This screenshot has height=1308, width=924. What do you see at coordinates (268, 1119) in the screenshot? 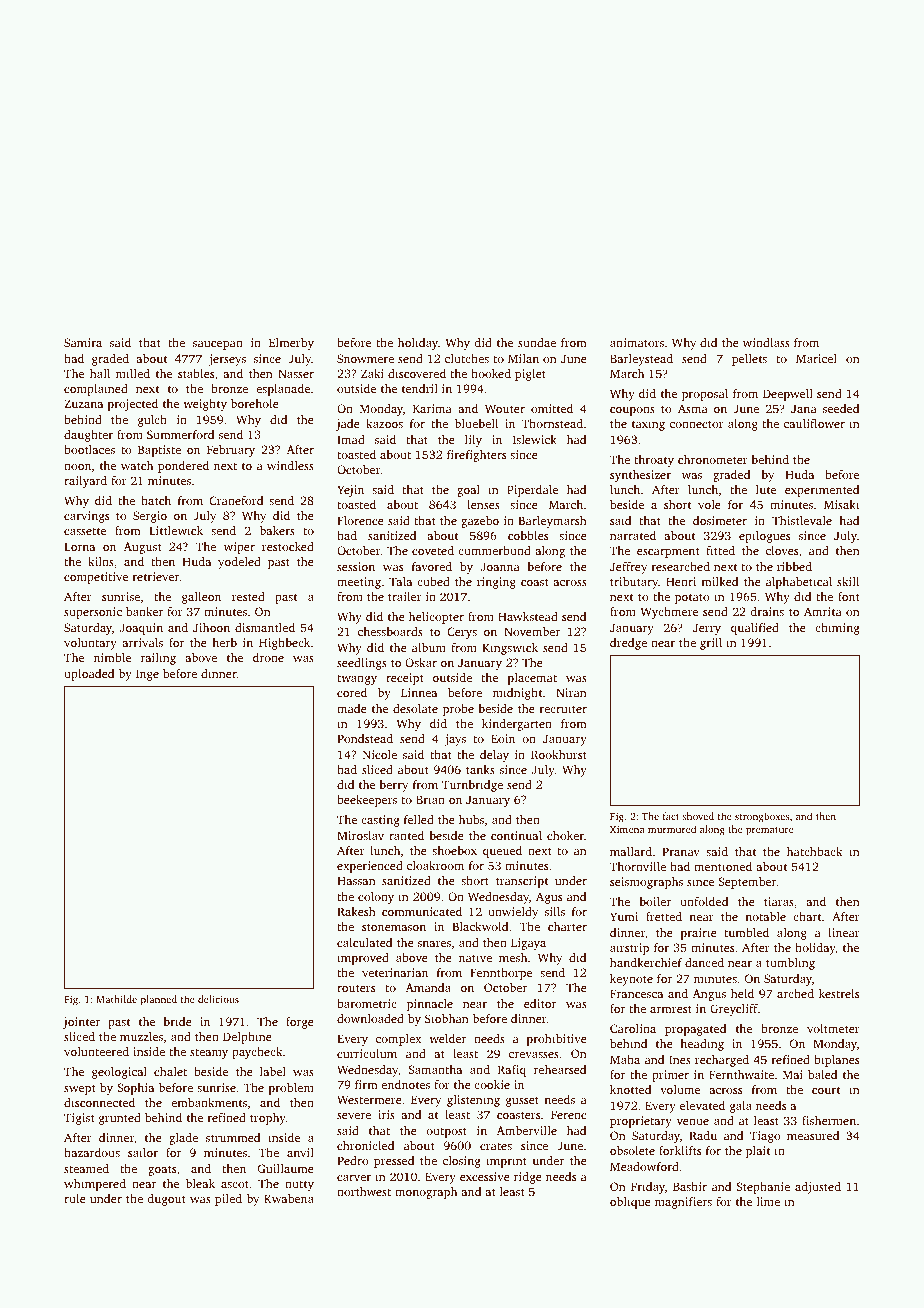
I see `trophy` at bounding box center [268, 1119].
